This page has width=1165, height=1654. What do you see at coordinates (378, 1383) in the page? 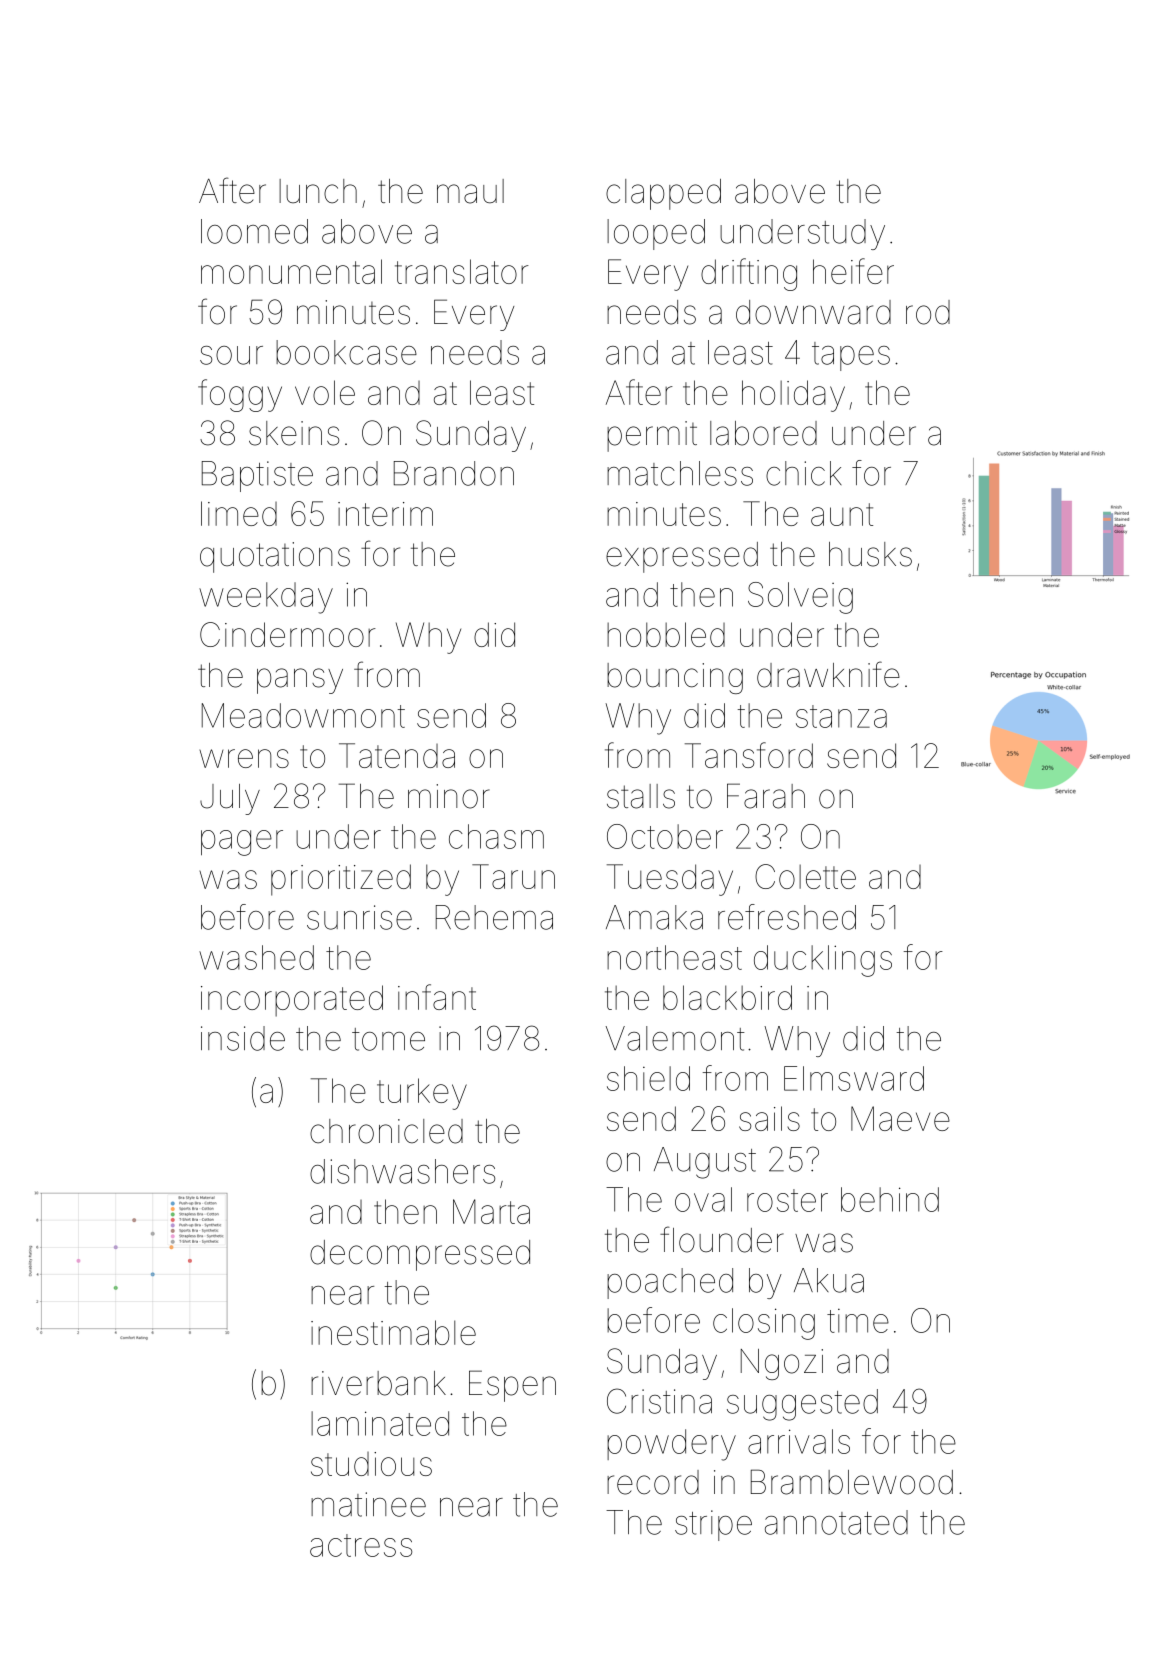
I see `riverbank` at bounding box center [378, 1383].
